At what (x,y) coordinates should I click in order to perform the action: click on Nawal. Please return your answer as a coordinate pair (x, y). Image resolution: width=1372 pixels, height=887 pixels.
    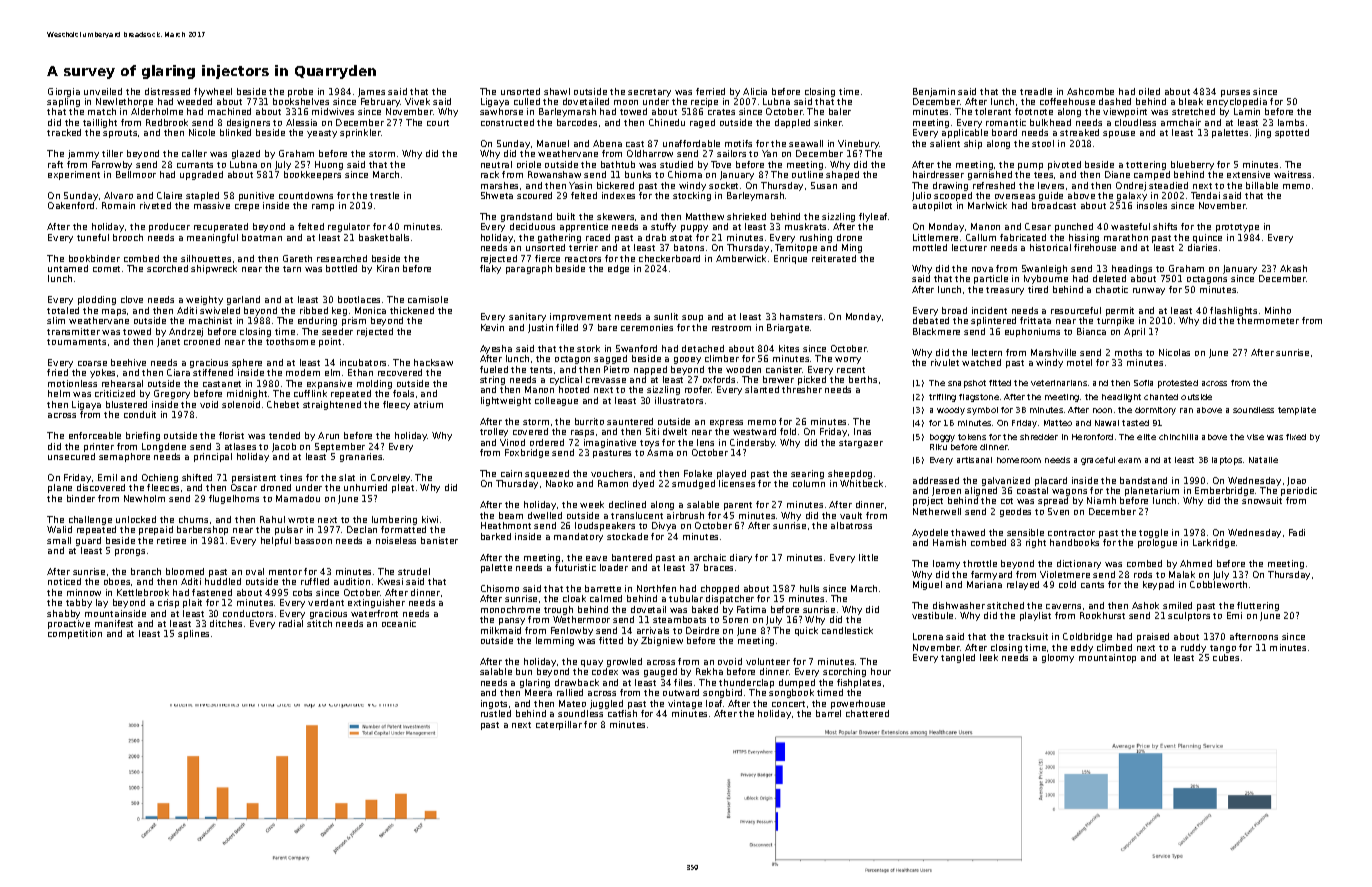
    Looking at the image, I should click on (1107, 423).
